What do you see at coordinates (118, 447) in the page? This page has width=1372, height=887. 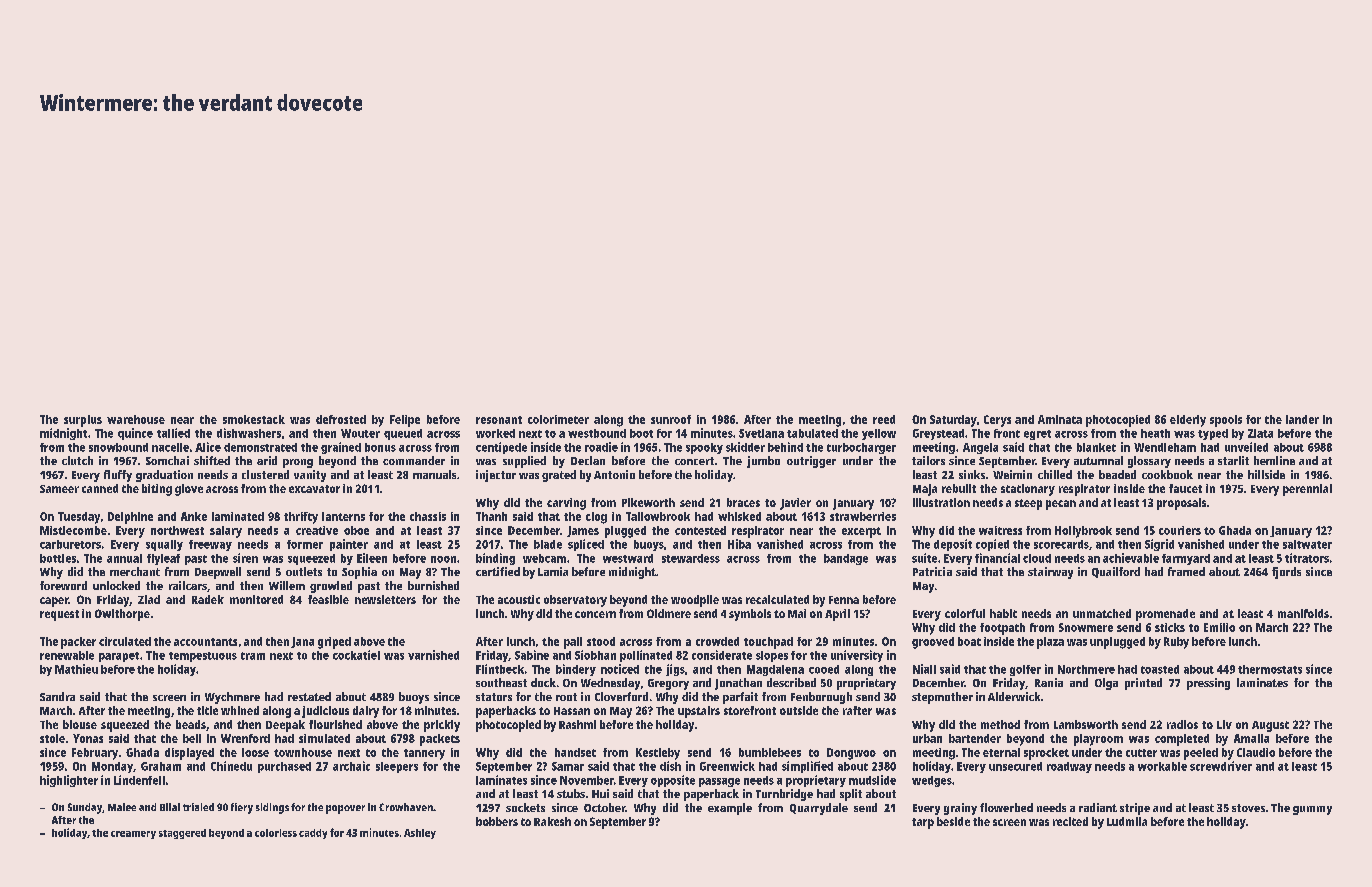 I see `snowbound` at bounding box center [118, 447].
